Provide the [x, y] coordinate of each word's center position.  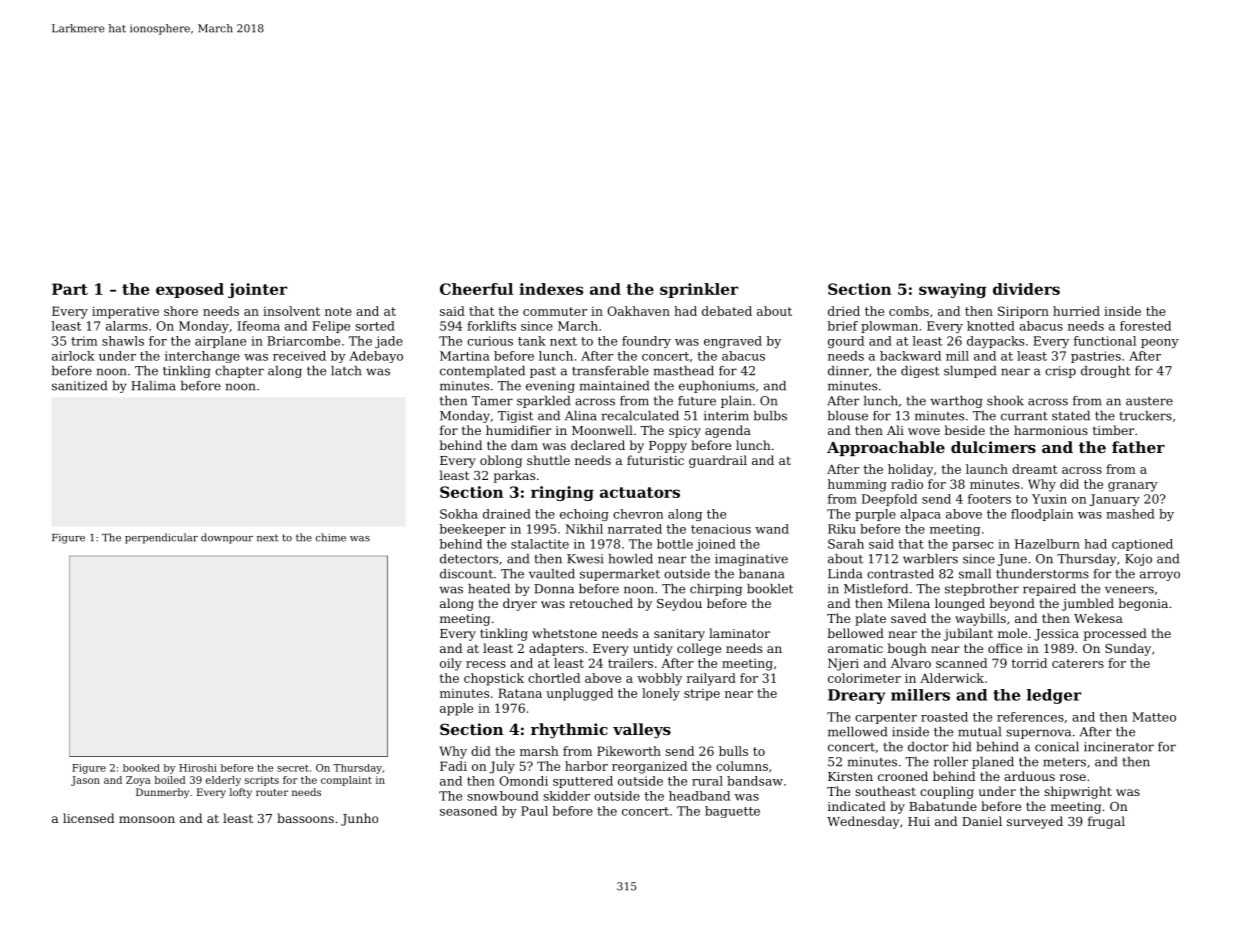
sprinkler [699, 290]
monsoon [147, 819]
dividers [1026, 289]
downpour [227, 538]
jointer [257, 290]
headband [699, 796]
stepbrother [982, 590]
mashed [1130, 514]
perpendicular [161, 538]
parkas [514, 476]
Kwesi [585, 559]
